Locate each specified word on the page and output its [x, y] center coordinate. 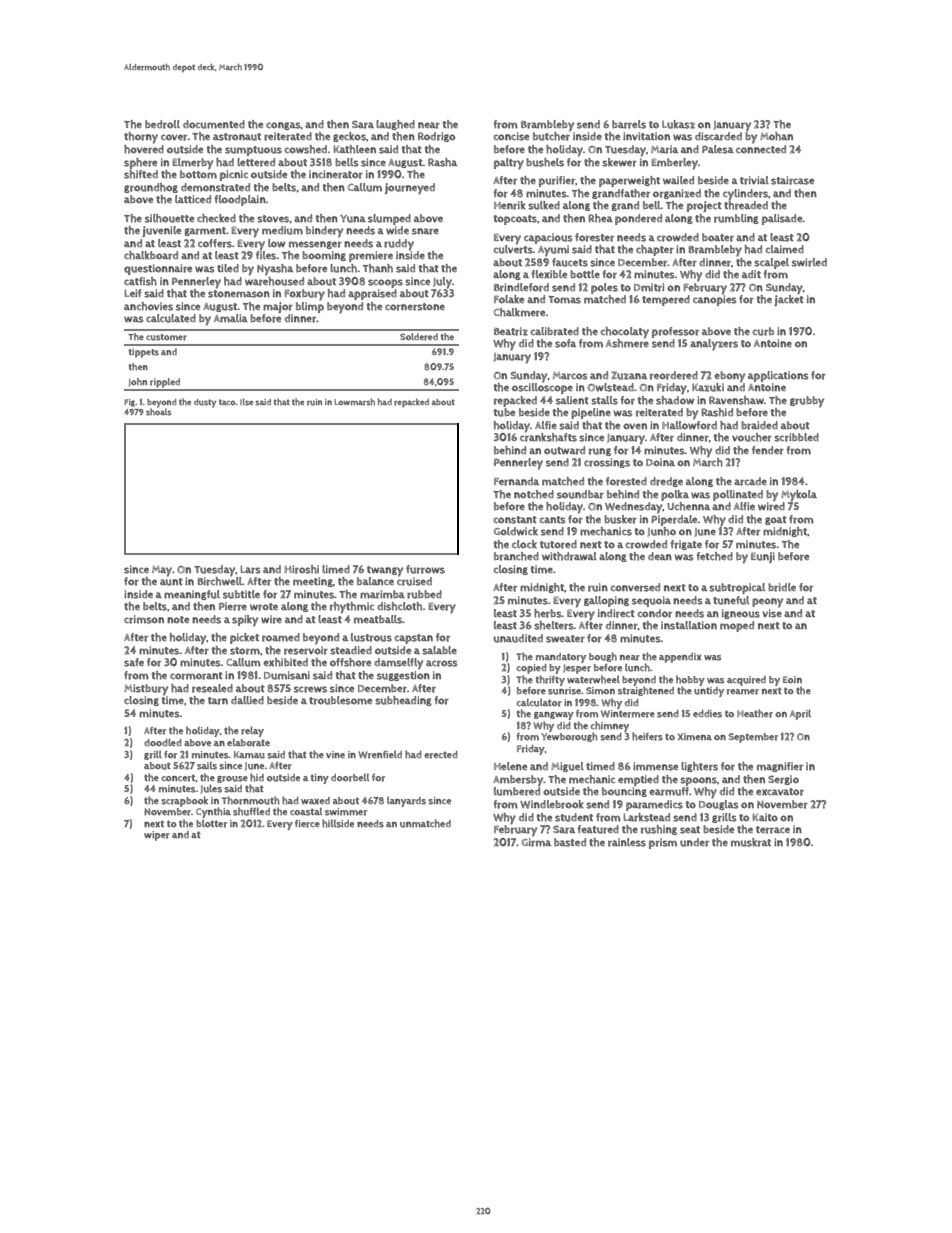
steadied [351, 650]
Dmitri [649, 287]
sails [207, 765]
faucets [570, 262]
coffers [215, 243]
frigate [686, 545]
